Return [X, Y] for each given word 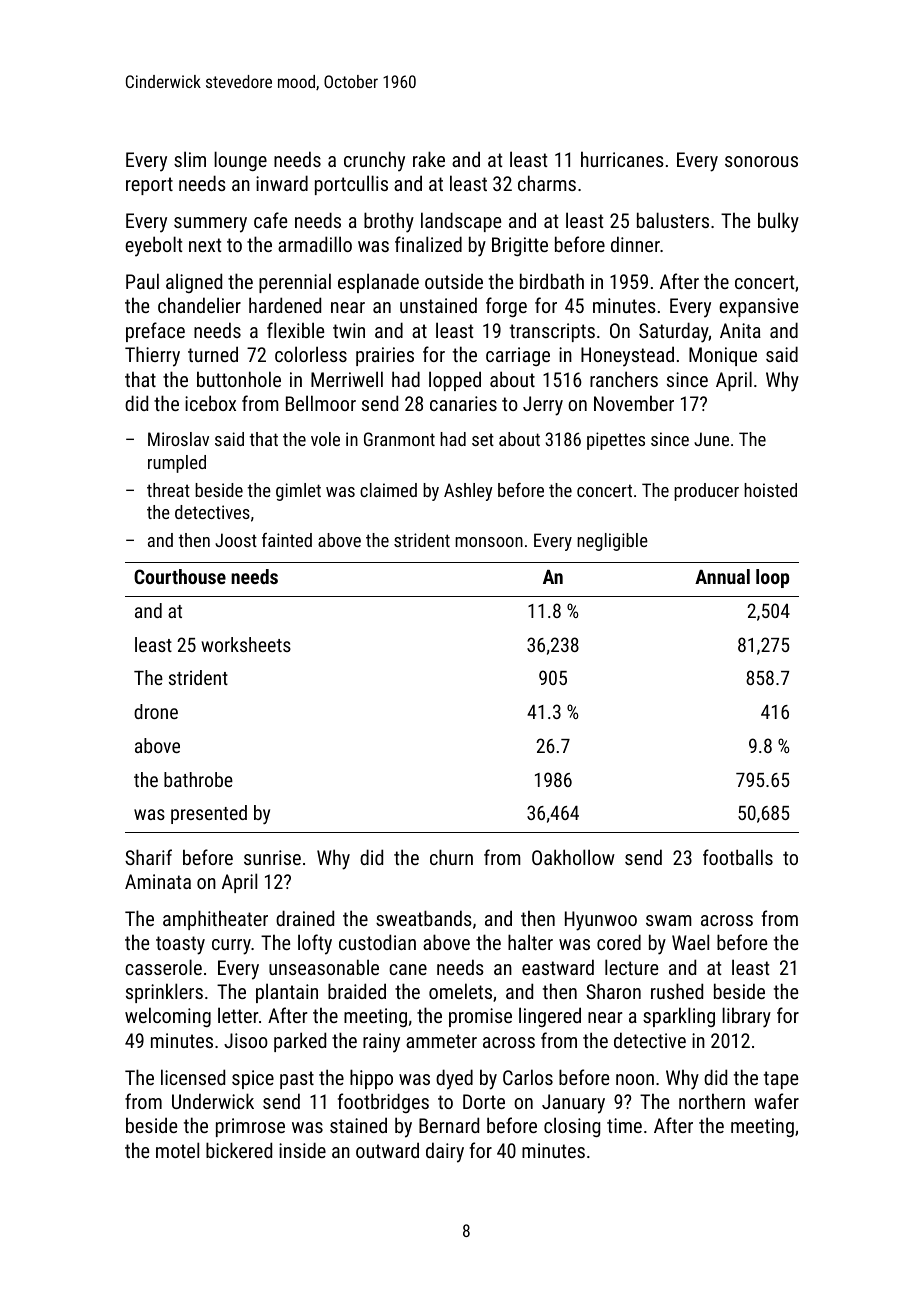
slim [190, 159]
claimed [388, 490]
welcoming [168, 1017]
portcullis [351, 185]
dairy [445, 1152]
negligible [612, 542]
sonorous [761, 161]
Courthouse [180, 576]
